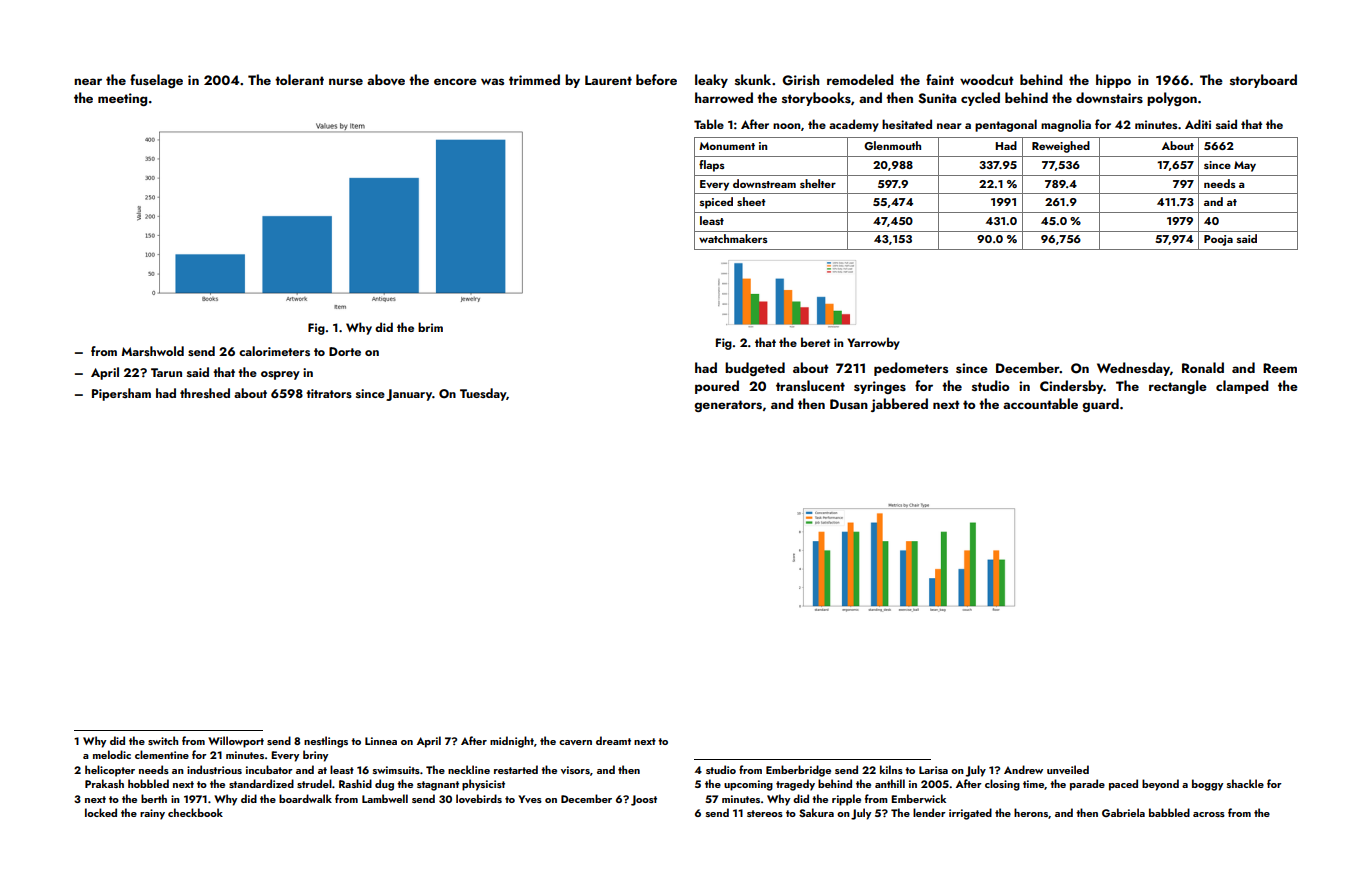 This screenshot has width=1372, height=887. I want to click on Pipersham, so click(121, 394).
